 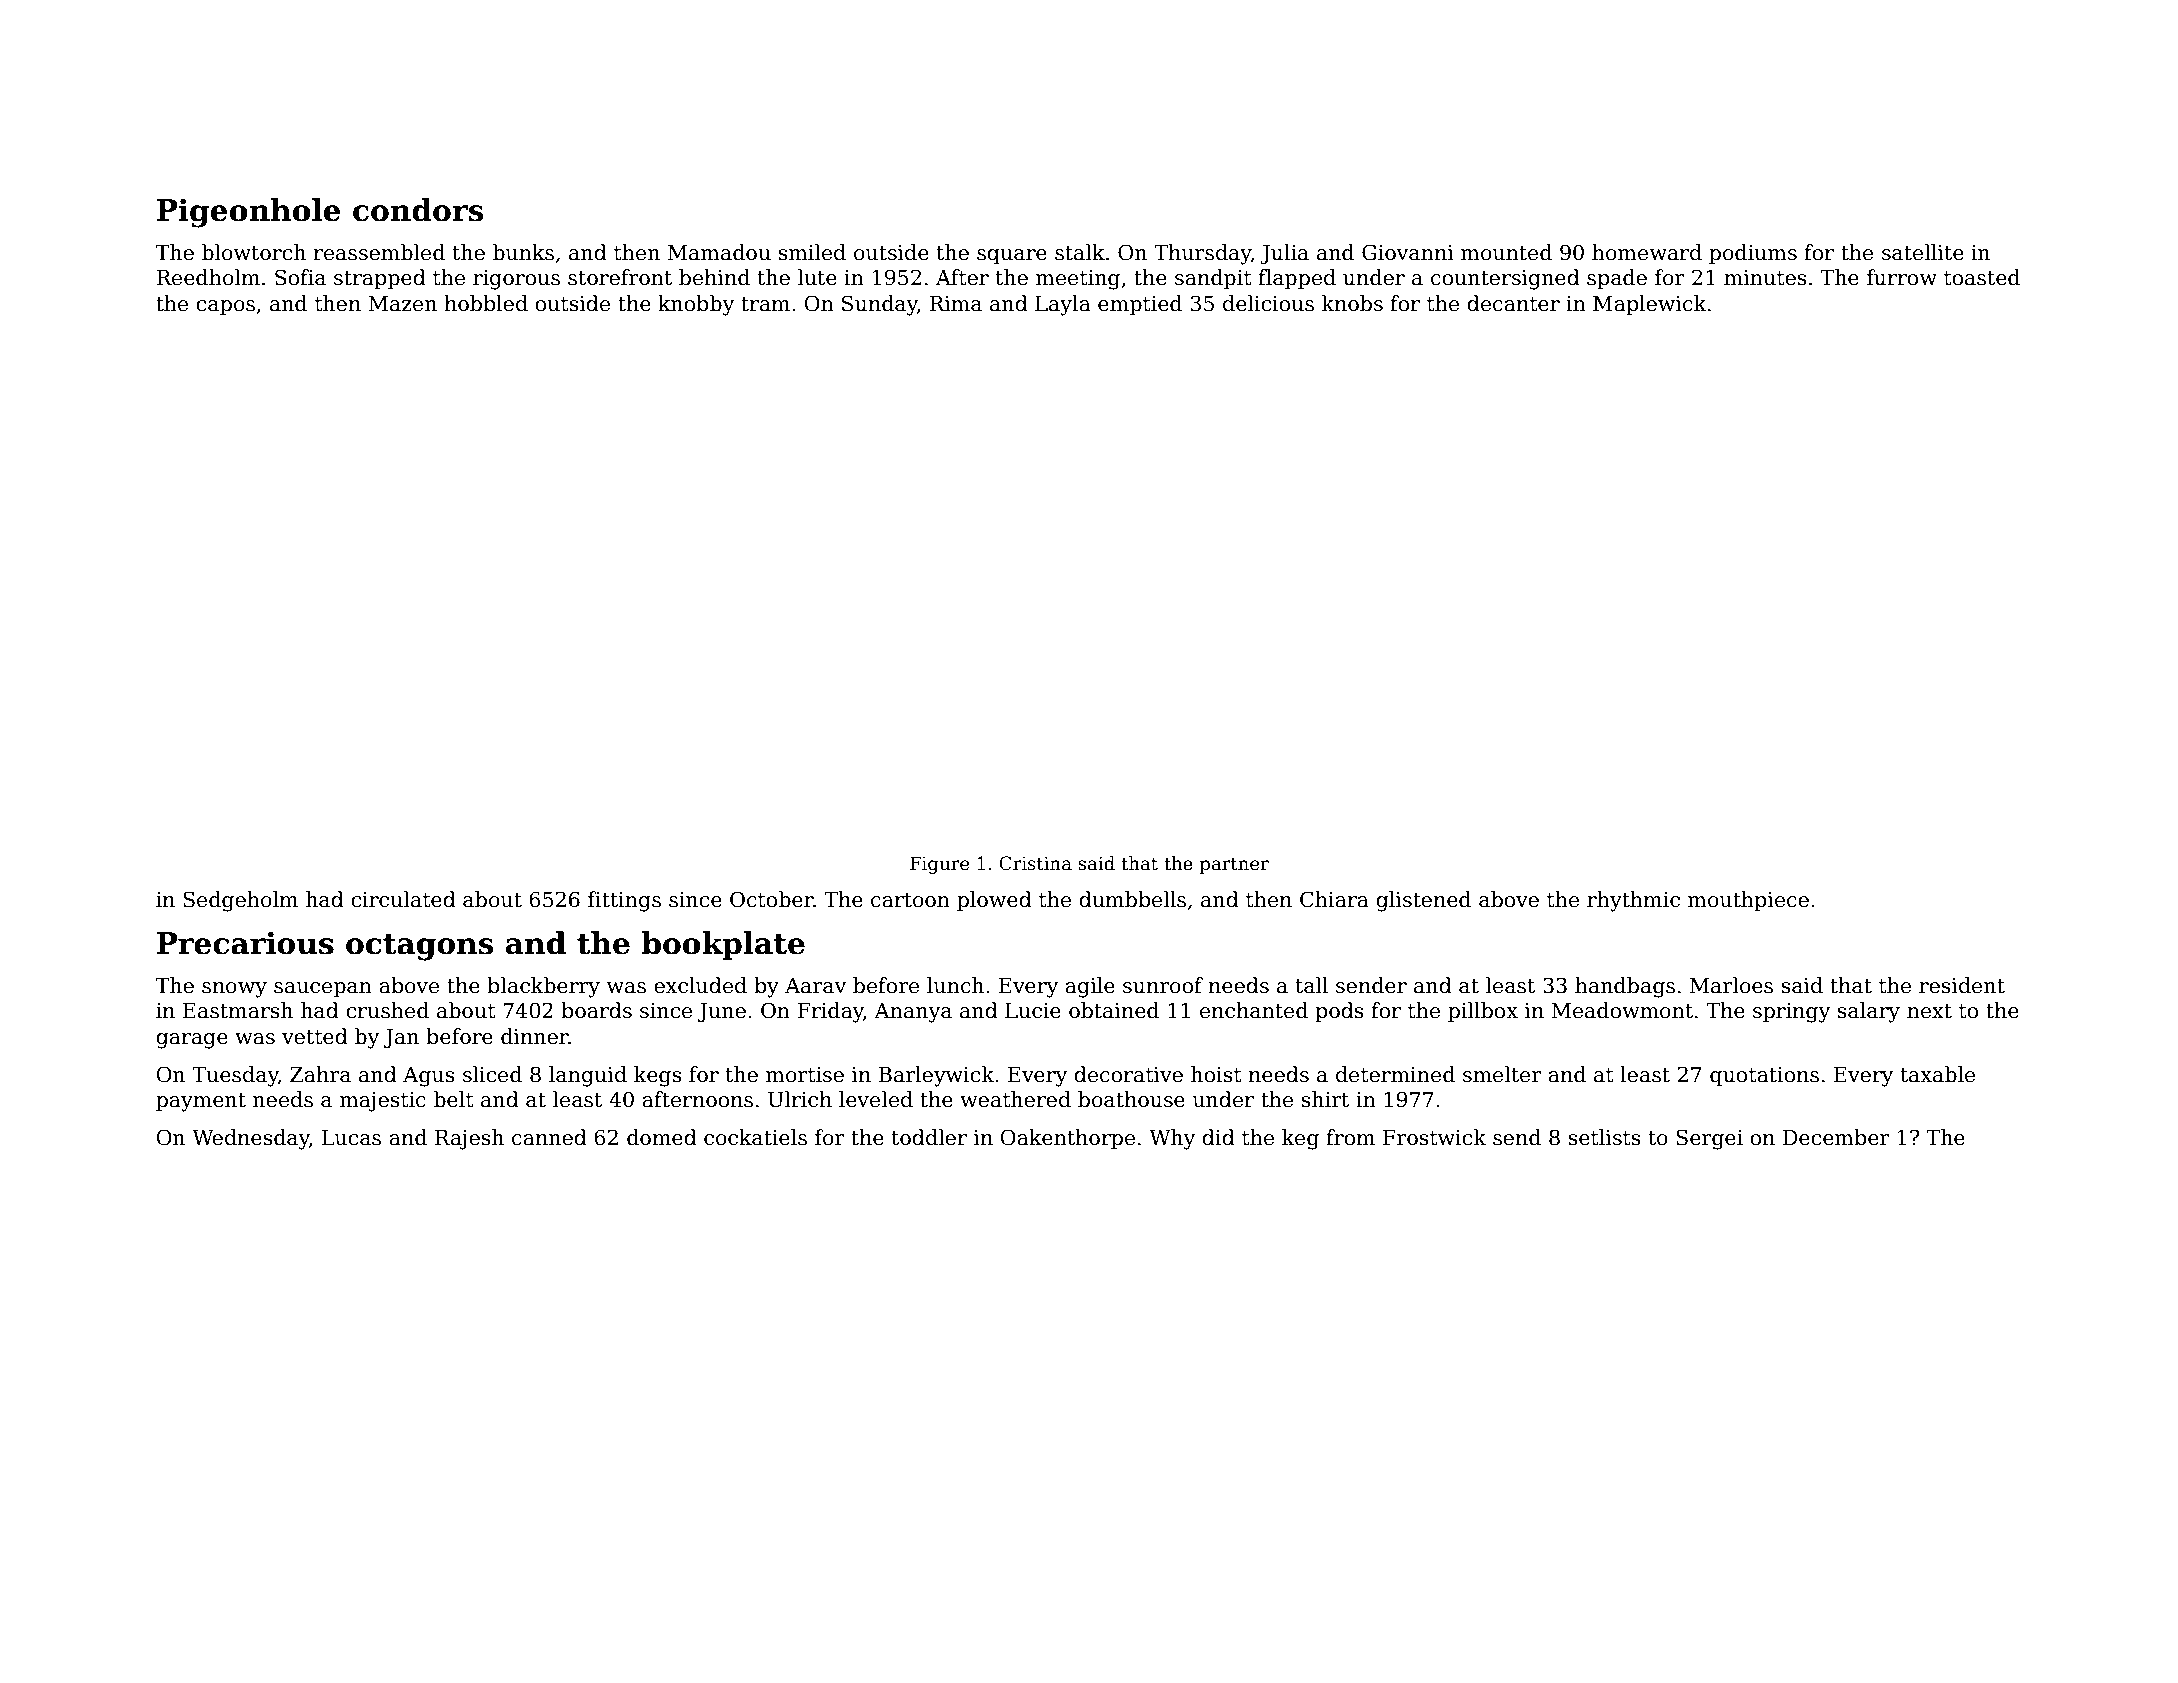 What do you see at coordinates (1633, 901) in the screenshot?
I see `rhythmic` at bounding box center [1633, 901].
